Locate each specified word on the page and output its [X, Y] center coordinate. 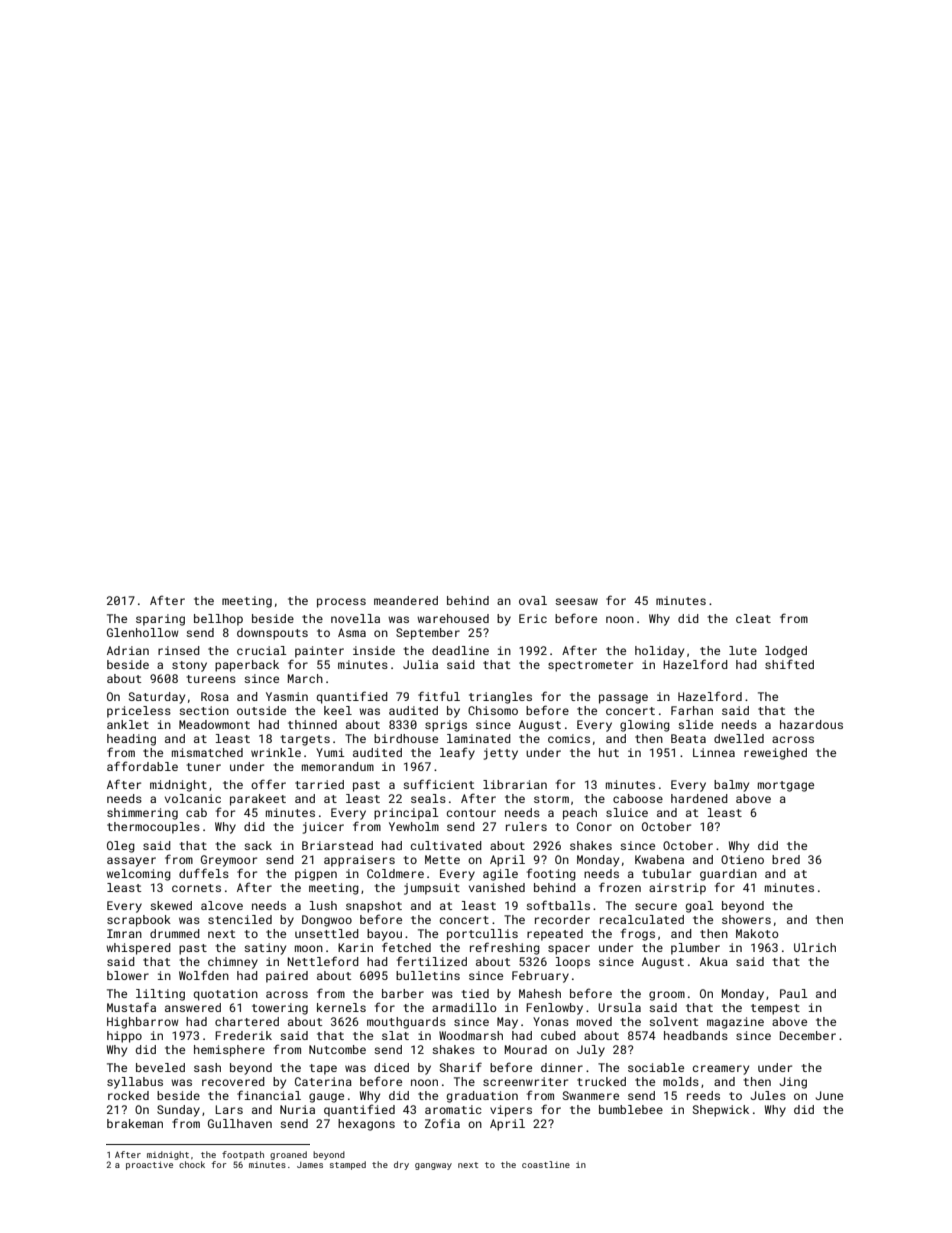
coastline [546, 1164]
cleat [753, 618]
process [341, 603]
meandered [406, 600]
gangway [433, 1166]
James [310, 1165]
